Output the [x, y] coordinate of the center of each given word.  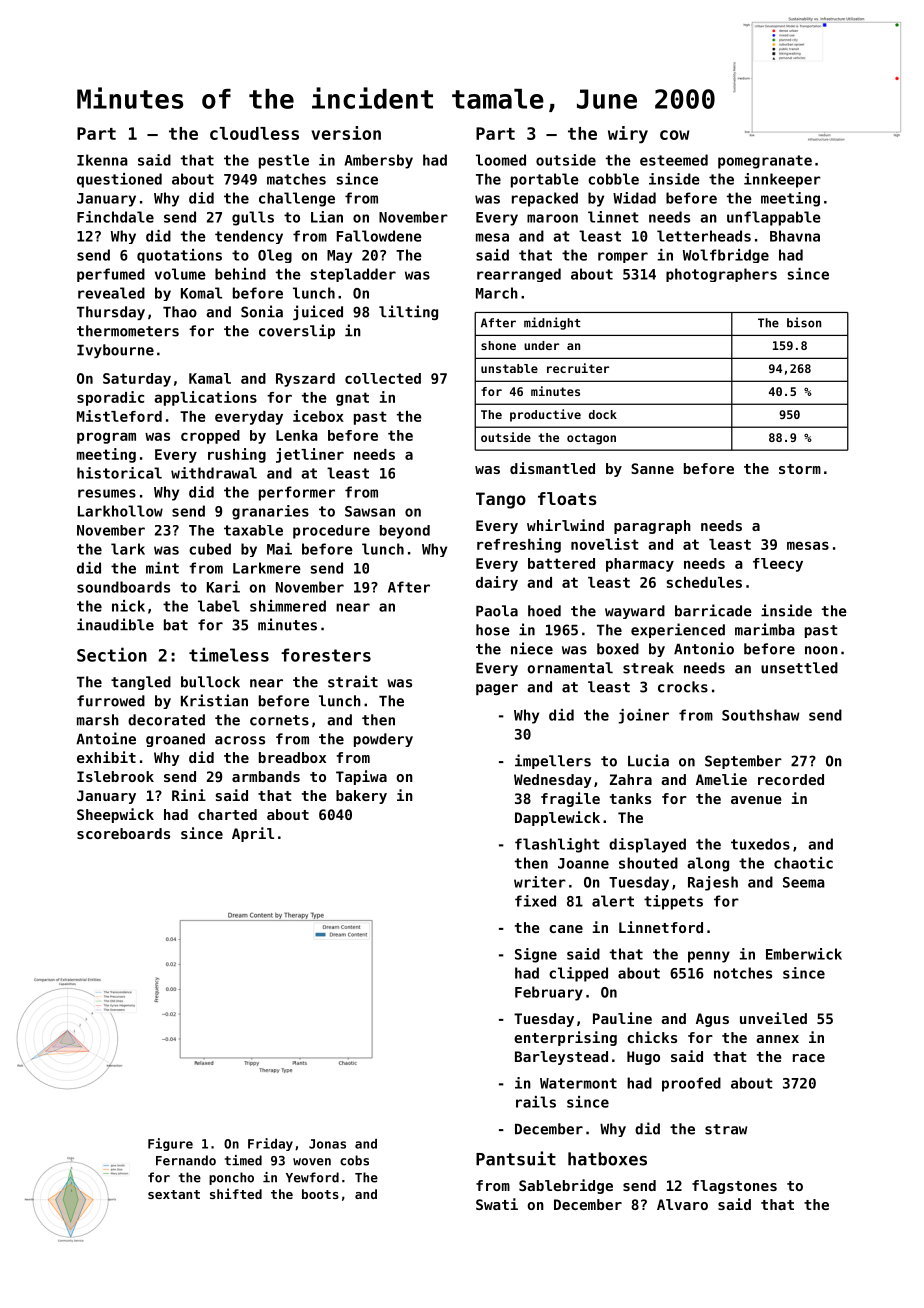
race [809, 1058]
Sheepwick [115, 815]
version [346, 133]
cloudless [254, 133]
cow [675, 135]
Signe [536, 955]
